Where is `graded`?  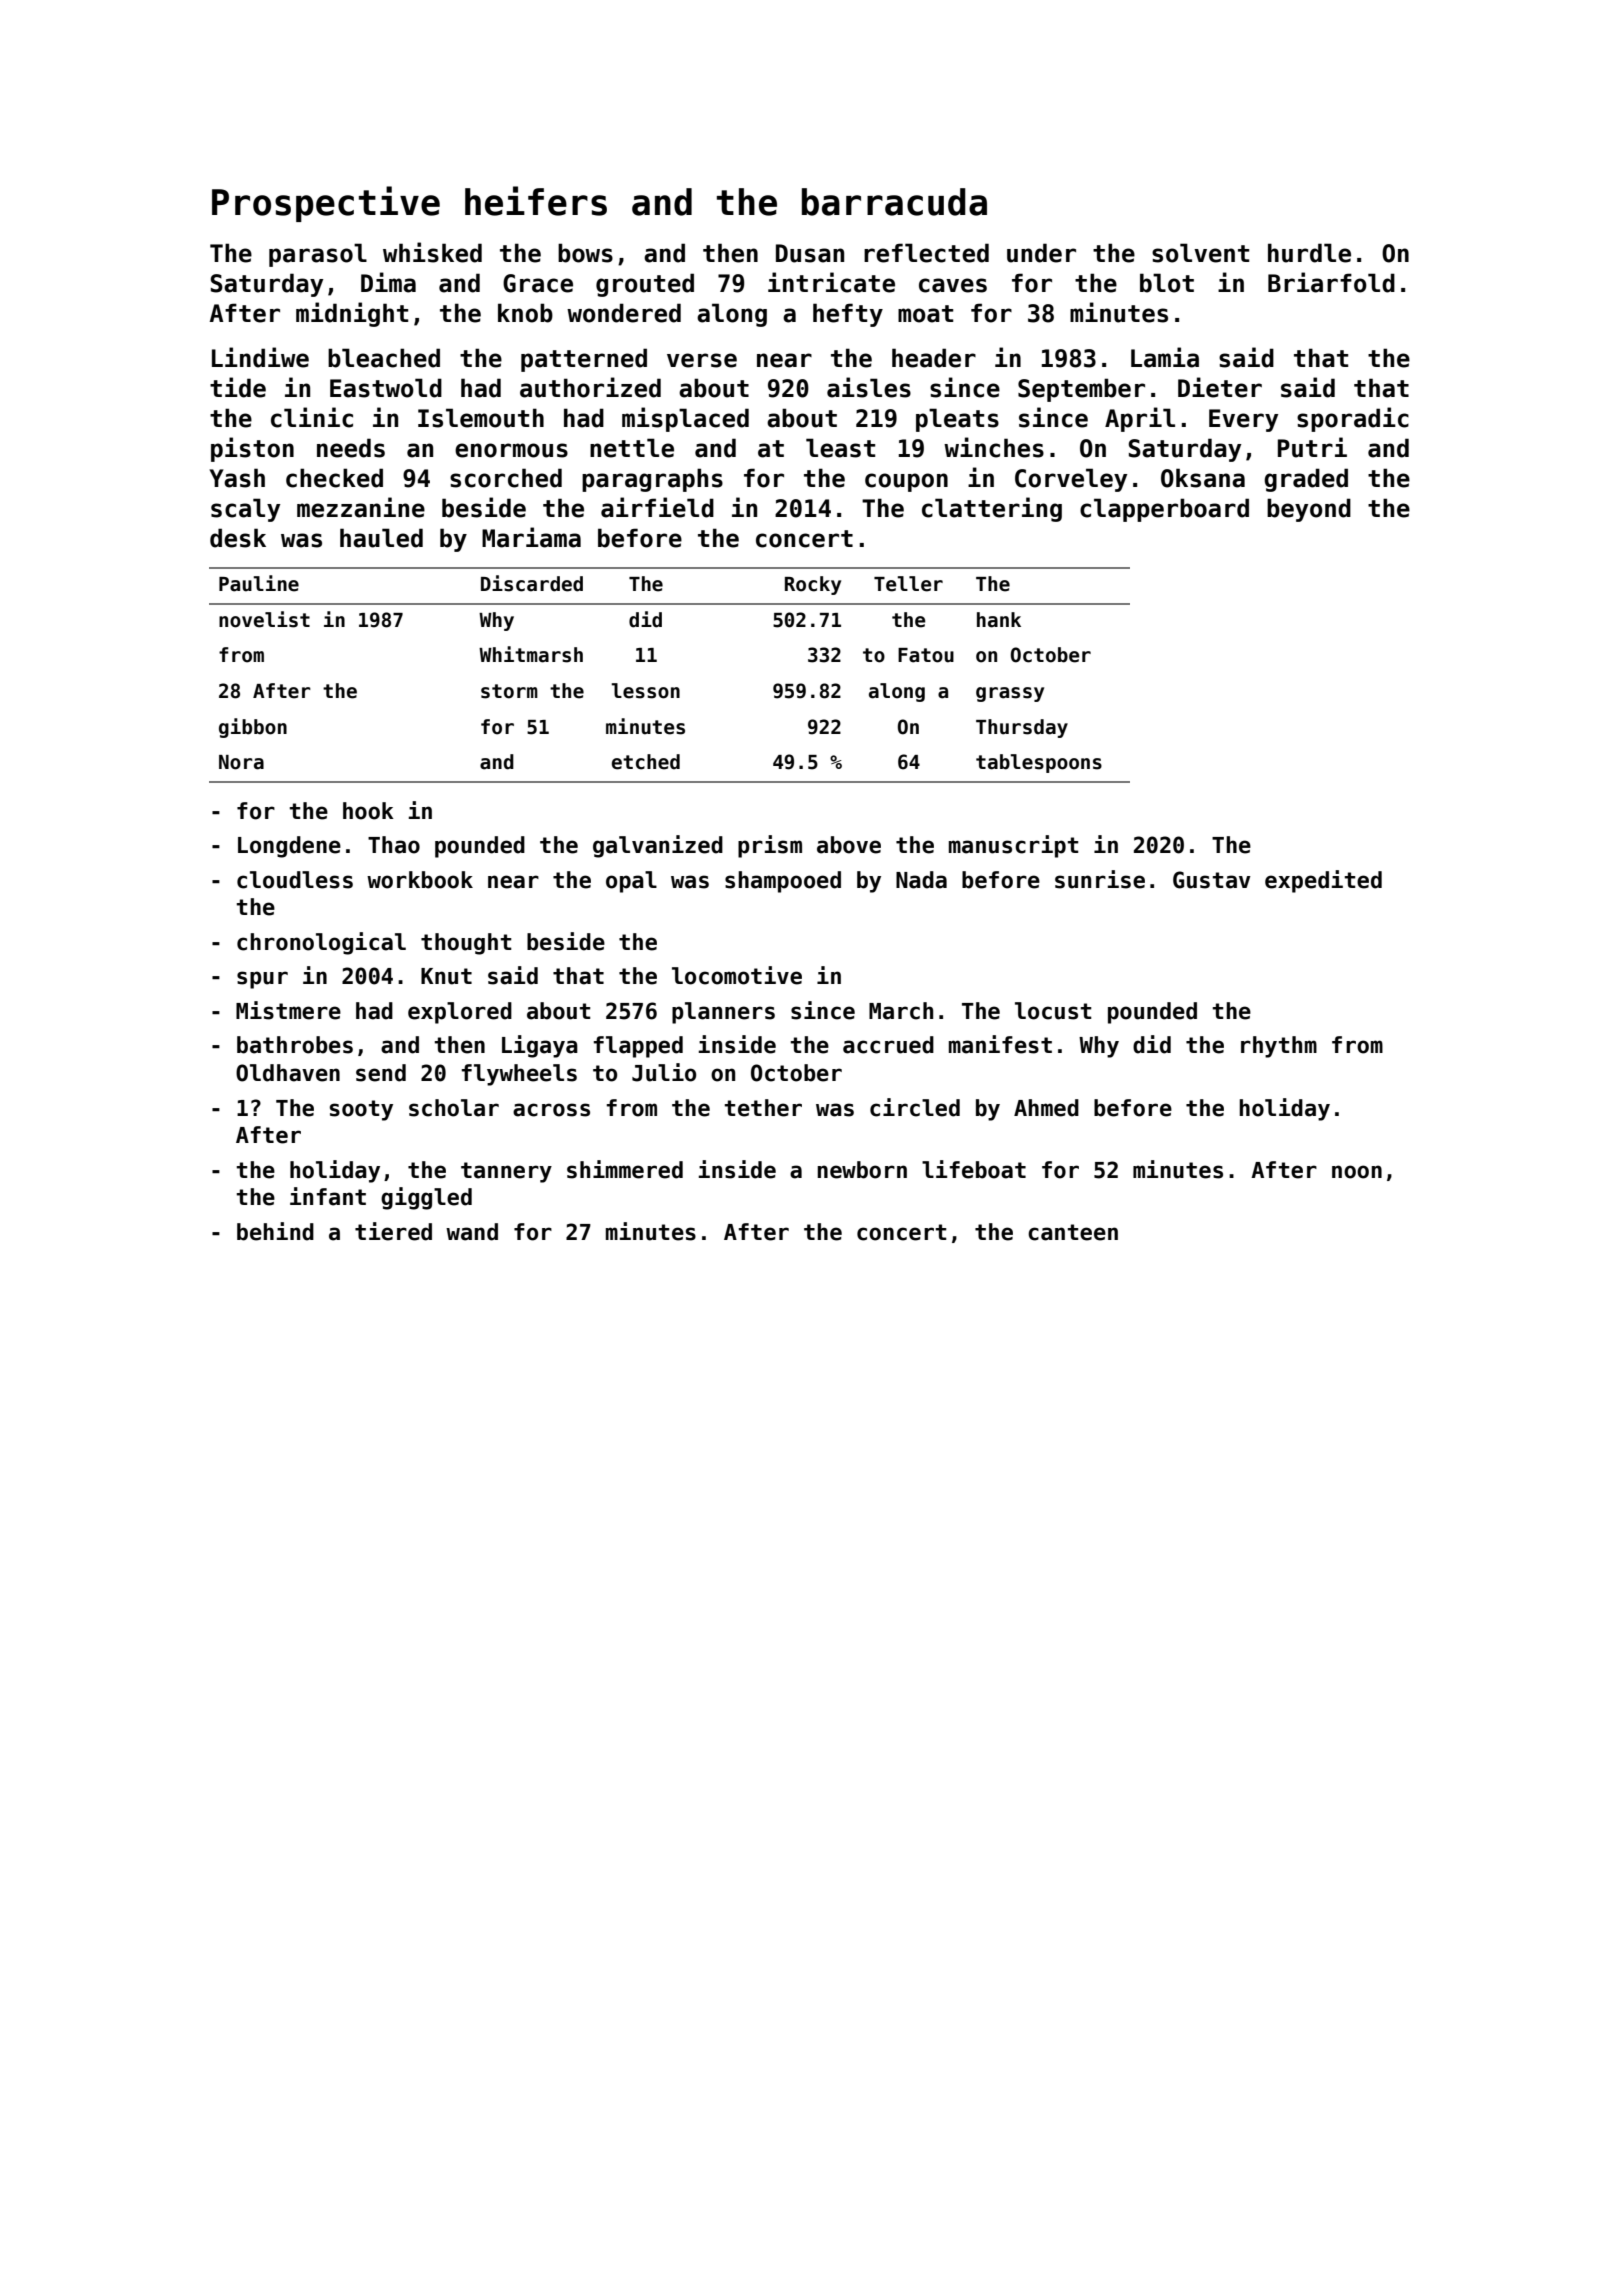 graded is located at coordinates (1306, 480).
